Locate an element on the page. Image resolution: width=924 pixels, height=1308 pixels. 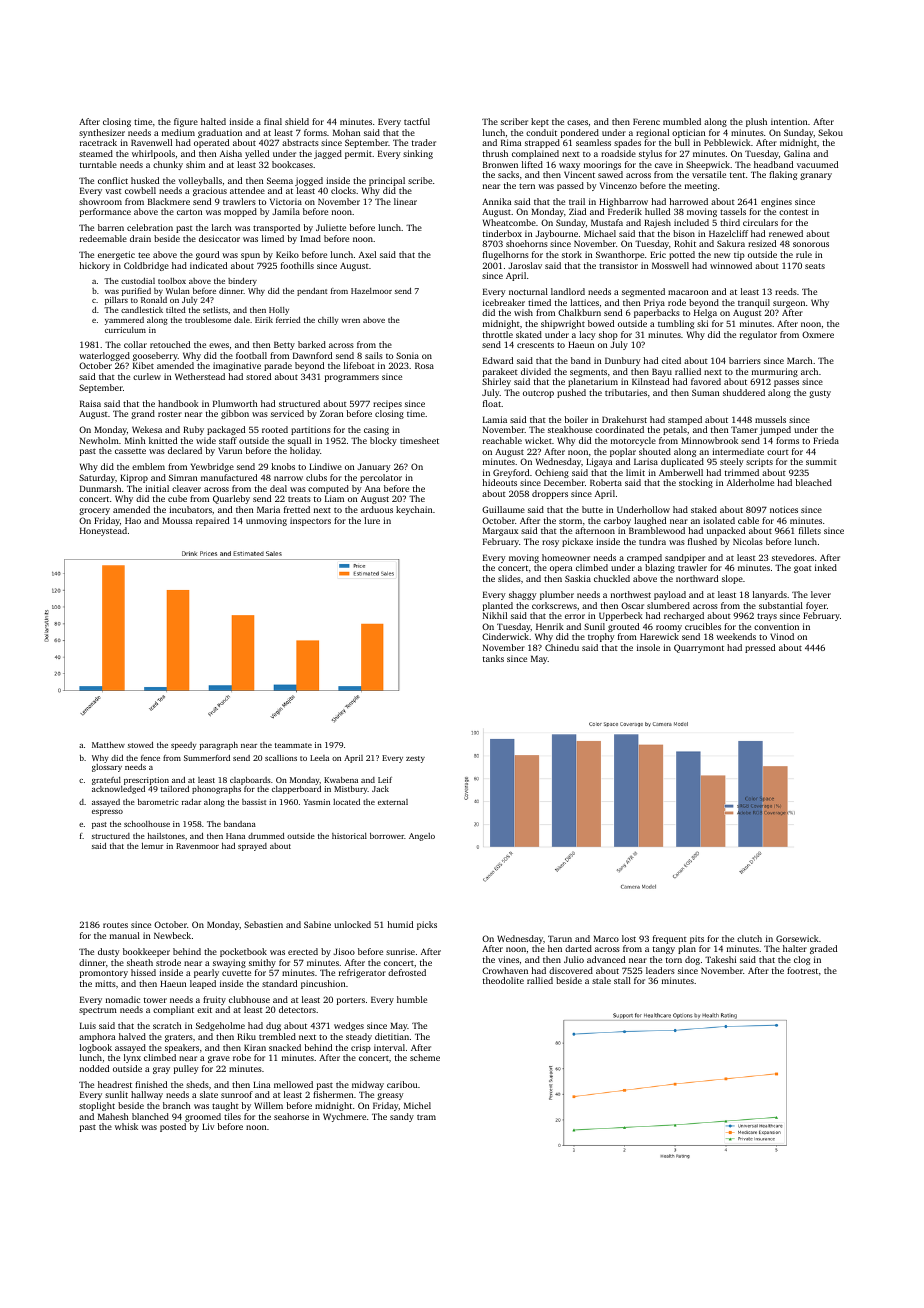
summit is located at coordinates (821, 461).
